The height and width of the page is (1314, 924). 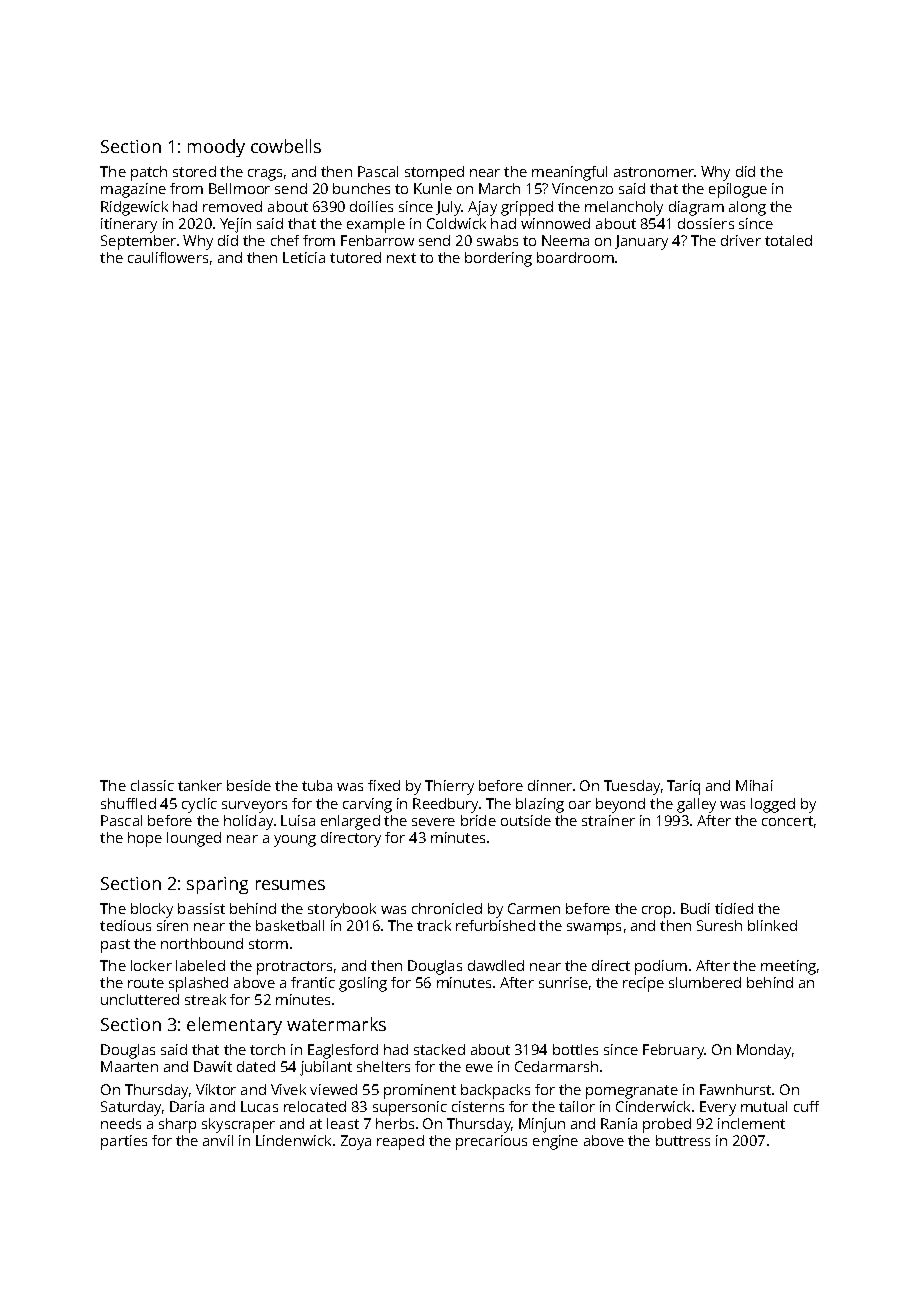 What do you see at coordinates (449, 787) in the page?
I see `Thierry` at bounding box center [449, 787].
